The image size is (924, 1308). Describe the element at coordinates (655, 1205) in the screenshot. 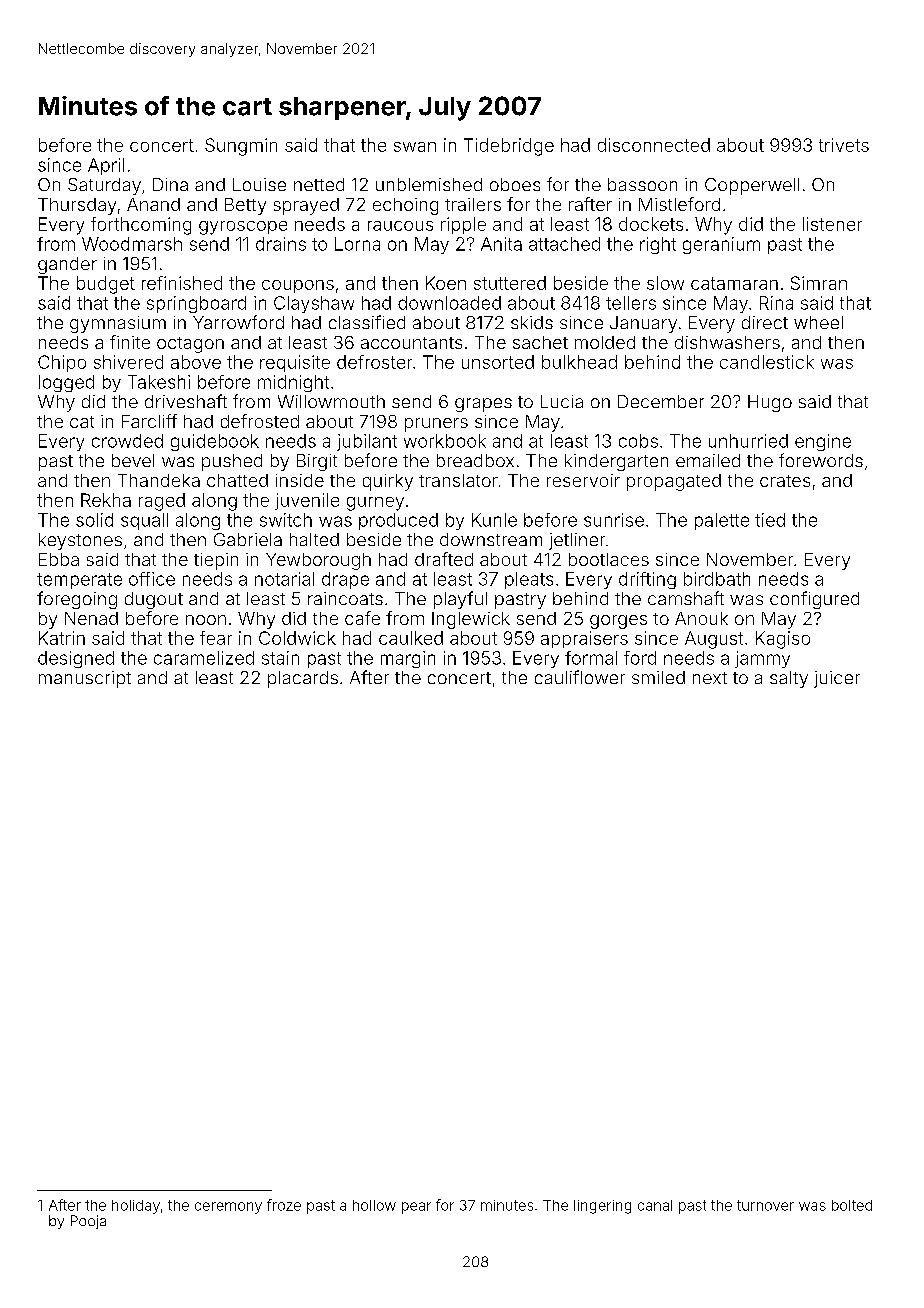

I see `canal` at that location.
